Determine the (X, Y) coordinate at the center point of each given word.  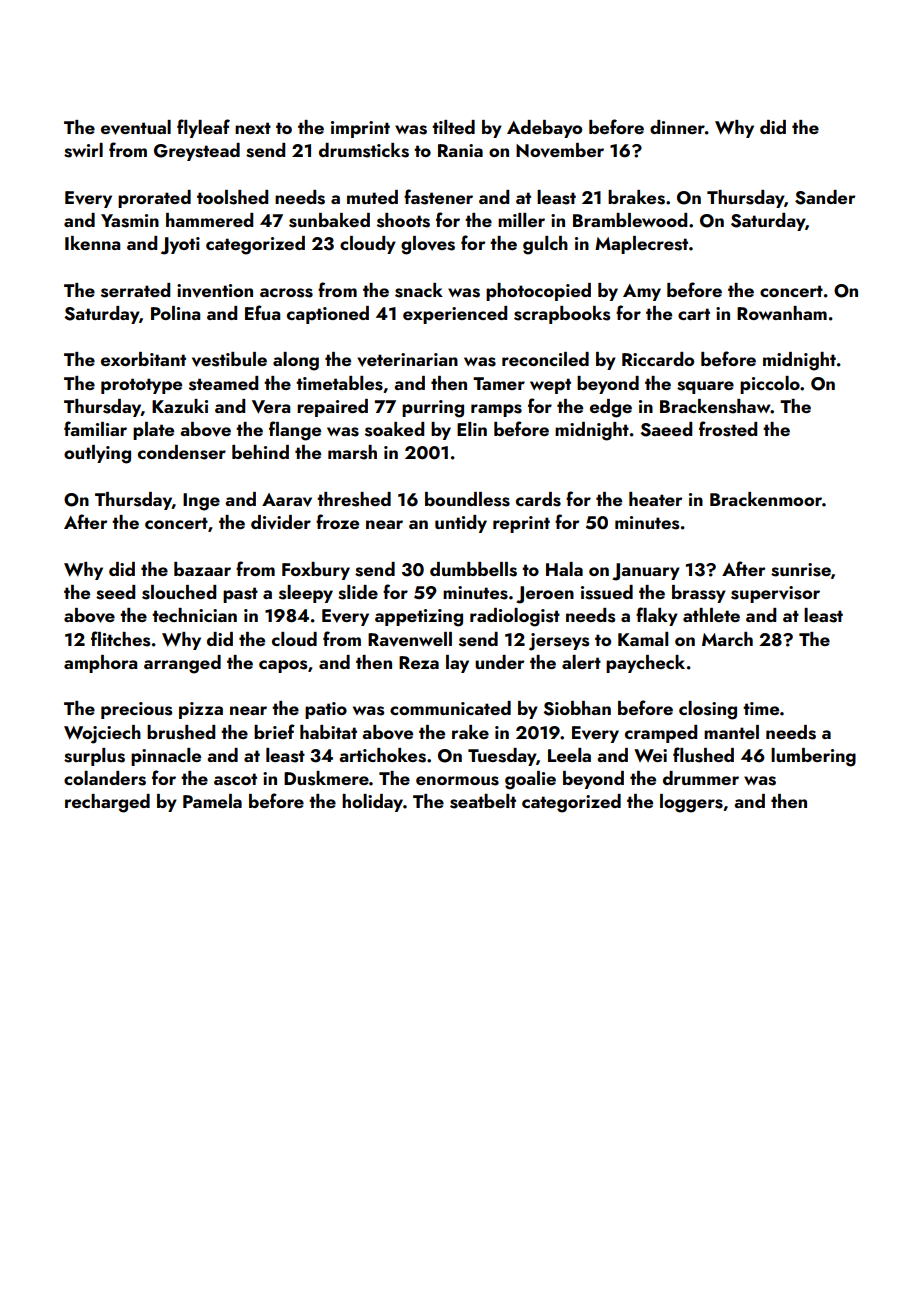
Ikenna (92, 243)
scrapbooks (562, 315)
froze (337, 521)
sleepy (306, 594)
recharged (107, 803)
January (646, 572)
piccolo (770, 385)
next (253, 128)
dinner (677, 127)
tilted (453, 127)
